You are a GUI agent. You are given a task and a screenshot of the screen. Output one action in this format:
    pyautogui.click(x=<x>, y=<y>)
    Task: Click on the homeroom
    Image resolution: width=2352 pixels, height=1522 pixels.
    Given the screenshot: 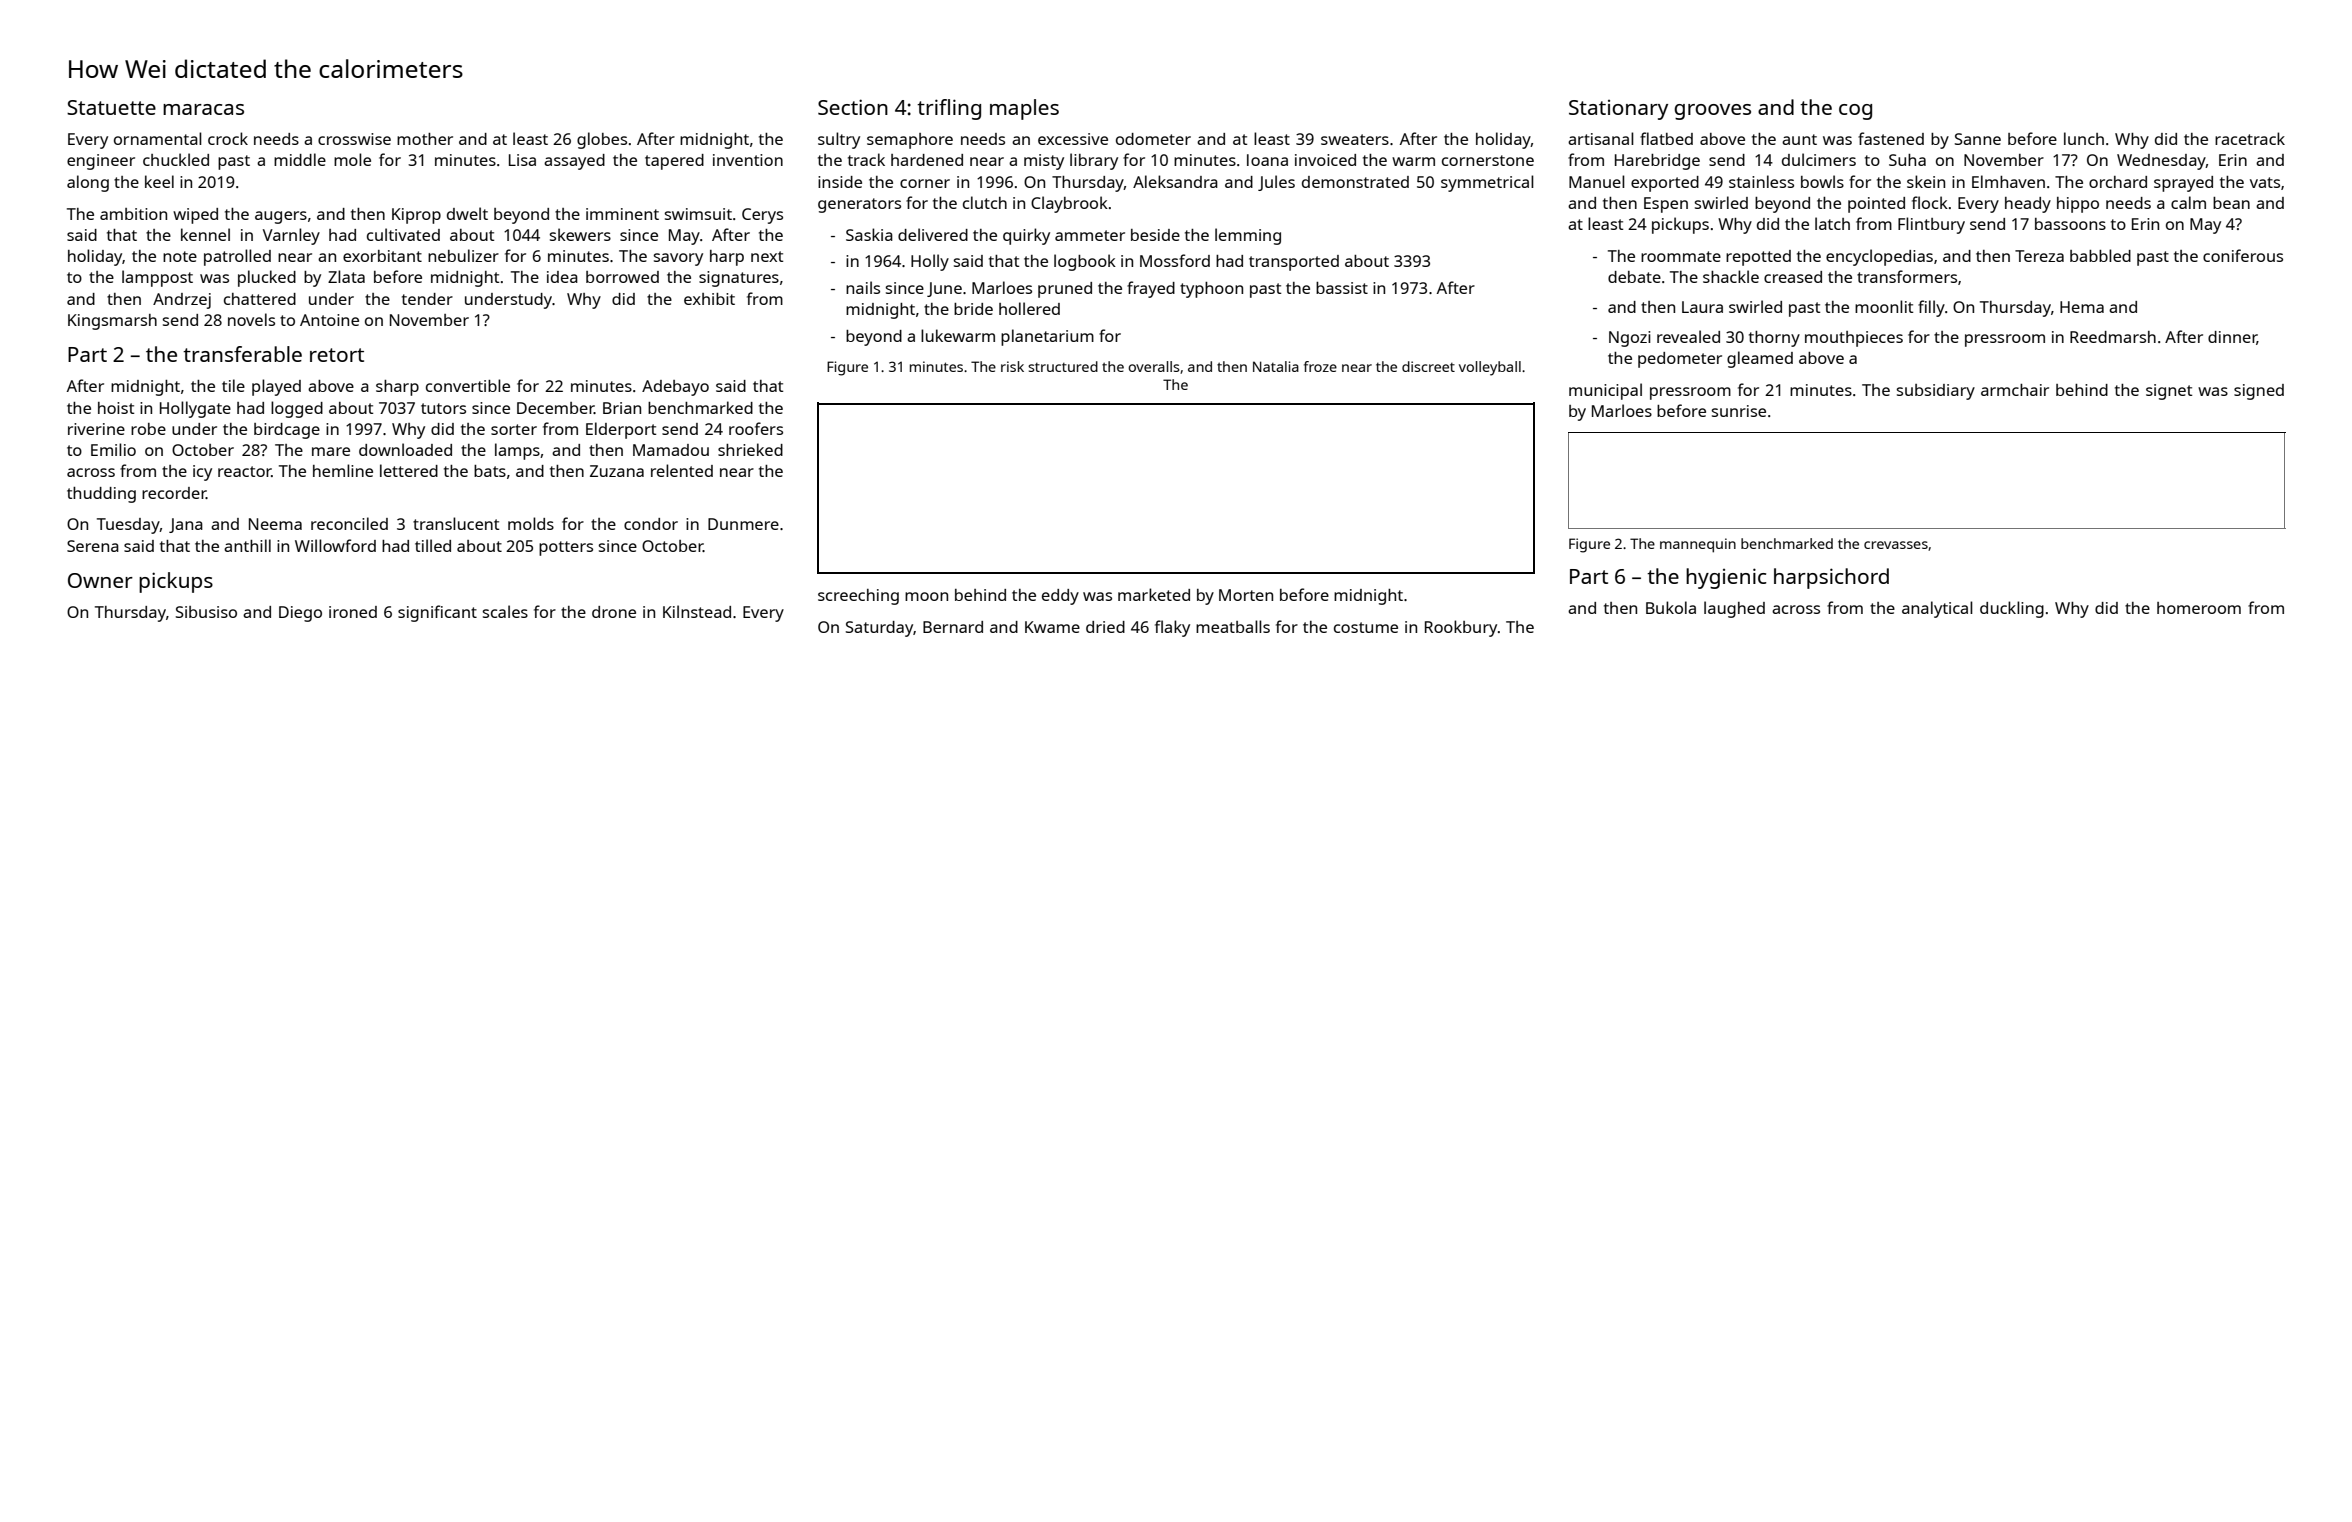 What is the action you would take?
    pyautogui.click(x=2199, y=608)
